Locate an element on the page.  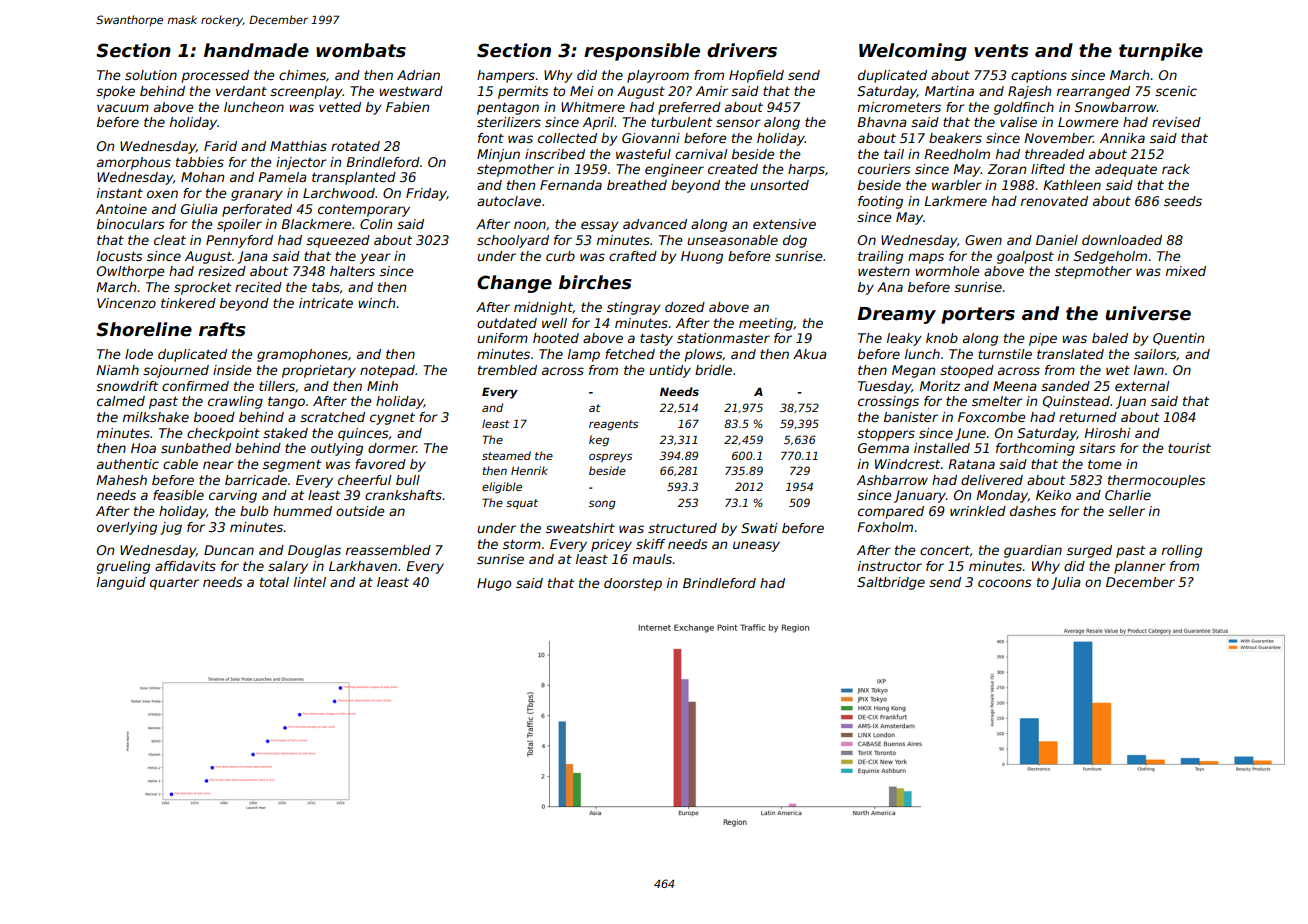
turnpike is located at coordinates (1161, 52).
